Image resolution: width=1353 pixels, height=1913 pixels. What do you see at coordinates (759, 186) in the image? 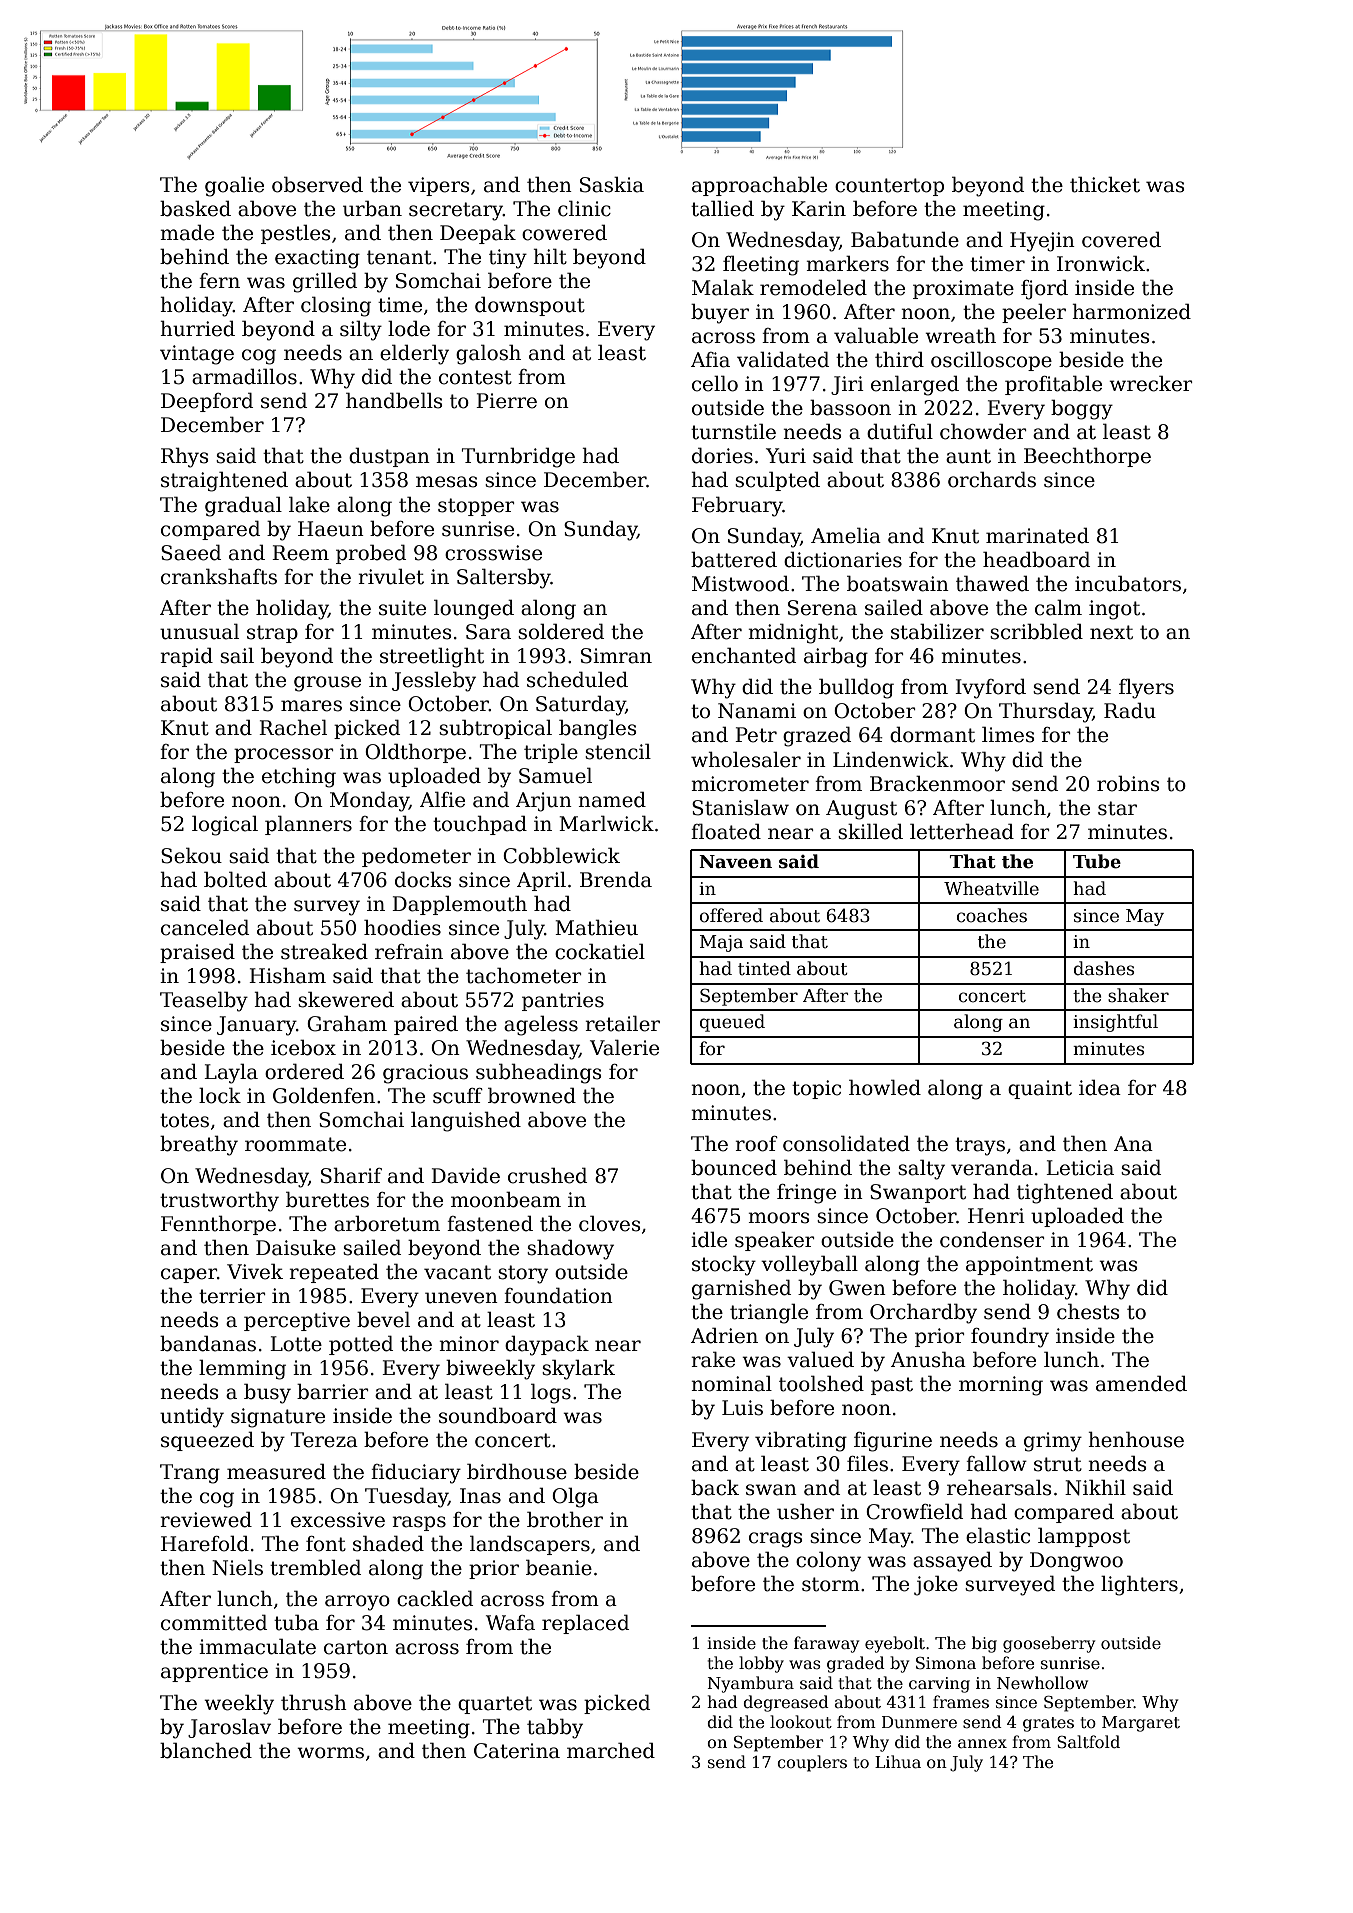
I see `approachable` at bounding box center [759, 186].
